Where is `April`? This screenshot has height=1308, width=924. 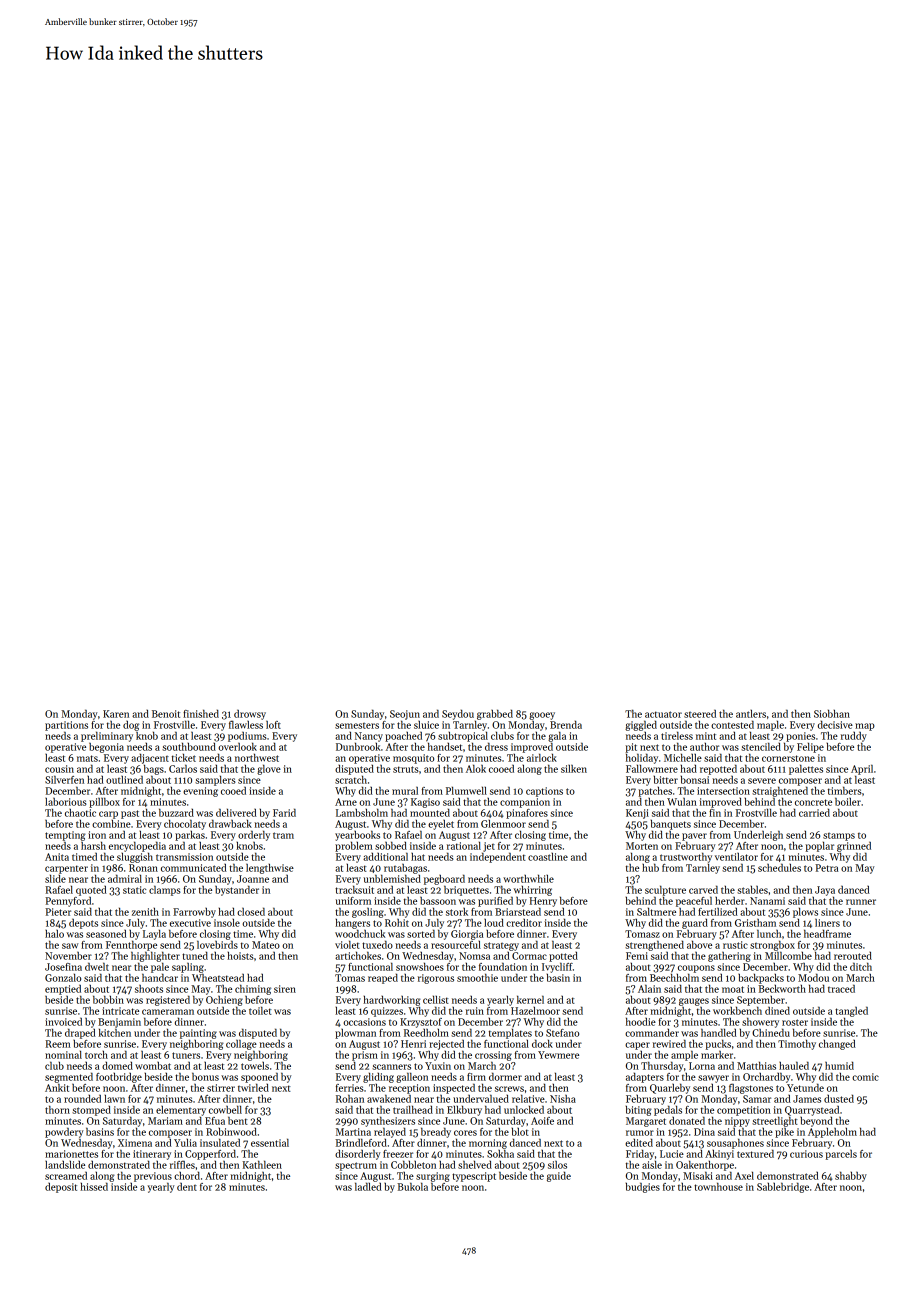
April is located at coordinates (862, 769).
